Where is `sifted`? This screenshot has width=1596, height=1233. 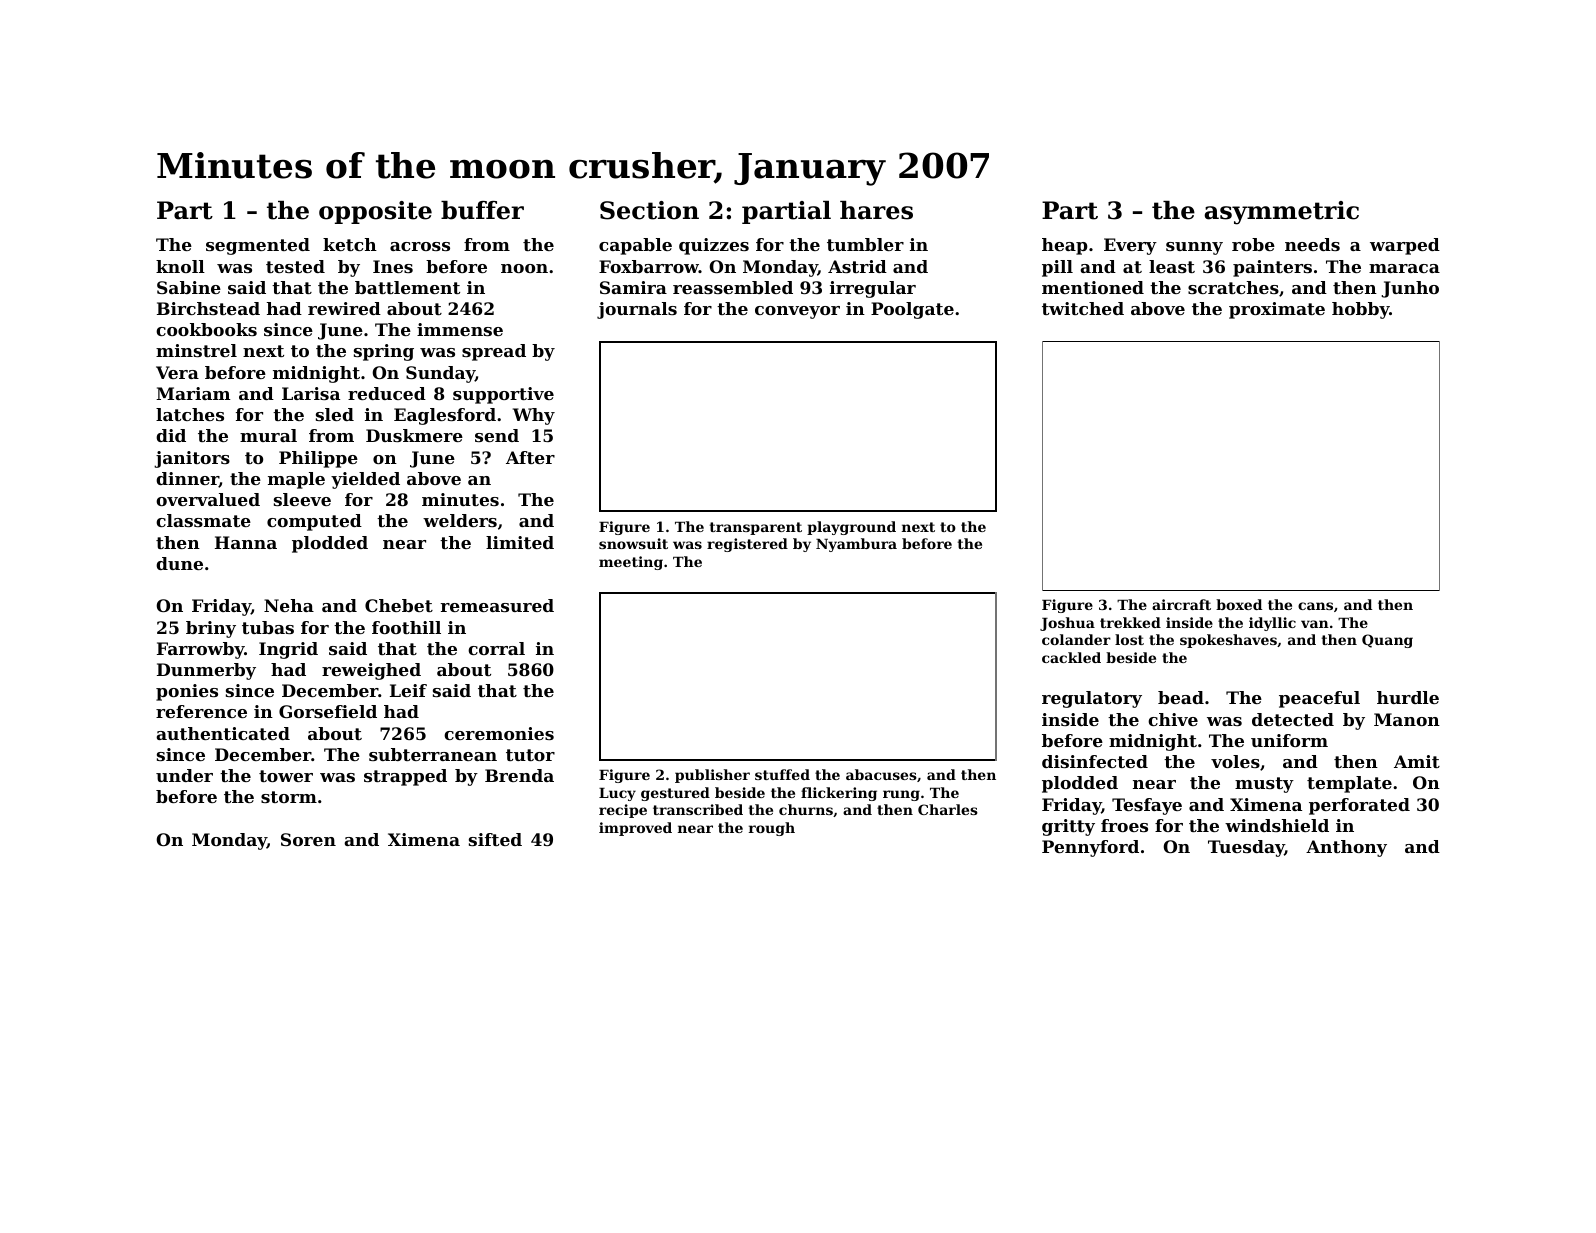 sifted is located at coordinates (495, 839).
